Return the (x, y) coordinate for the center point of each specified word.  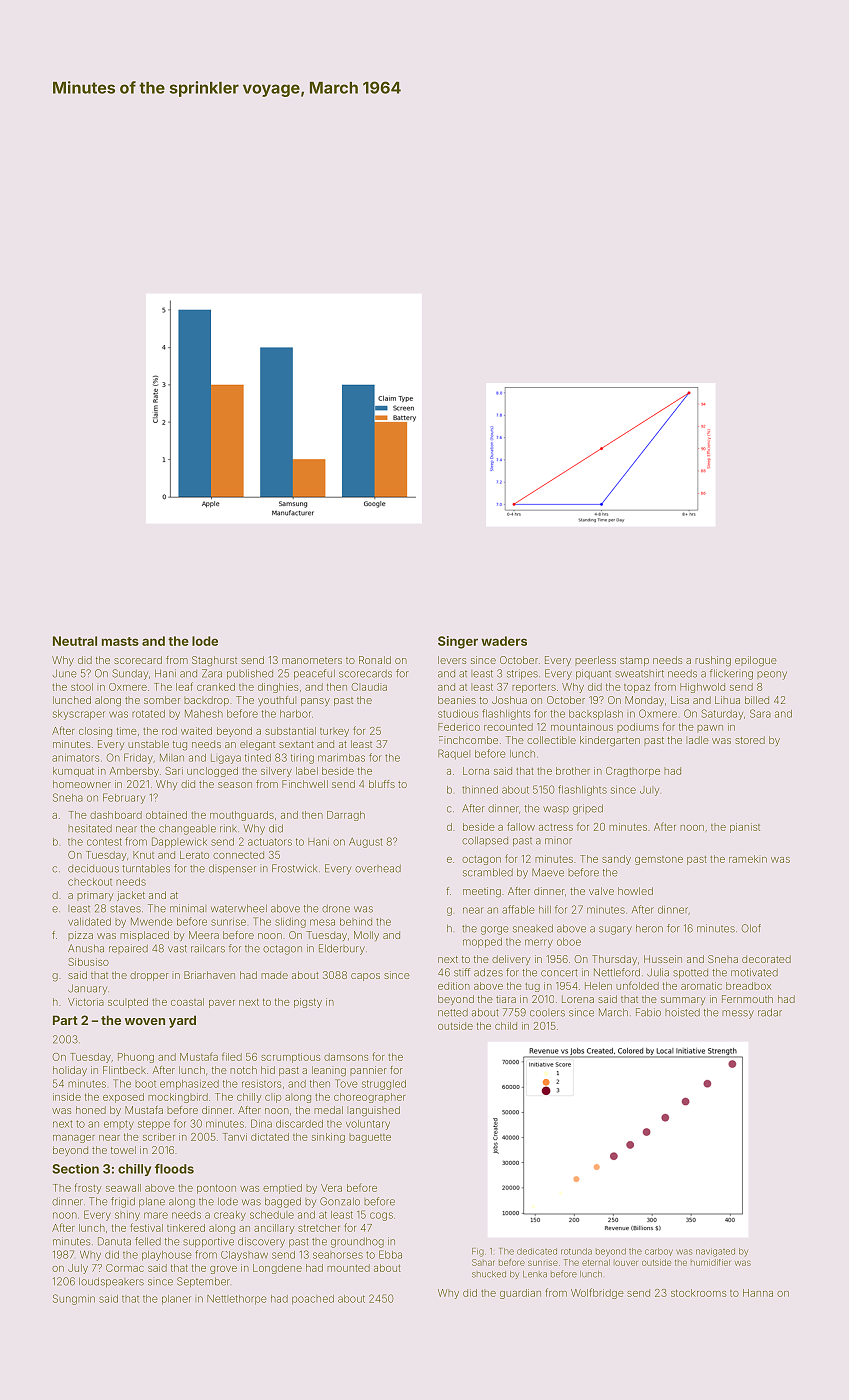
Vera (331, 1188)
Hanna (758, 1293)
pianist (745, 828)
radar (770, 1012)
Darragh (346, 816)
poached (313, 1300)
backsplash (596, 715)
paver (222, 1004)
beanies (457, 700)
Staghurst (214, 661)
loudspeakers (111, 1282)
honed (91, 1110)
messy (738, 1014)
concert (559, 973)
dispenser (232, 869)
